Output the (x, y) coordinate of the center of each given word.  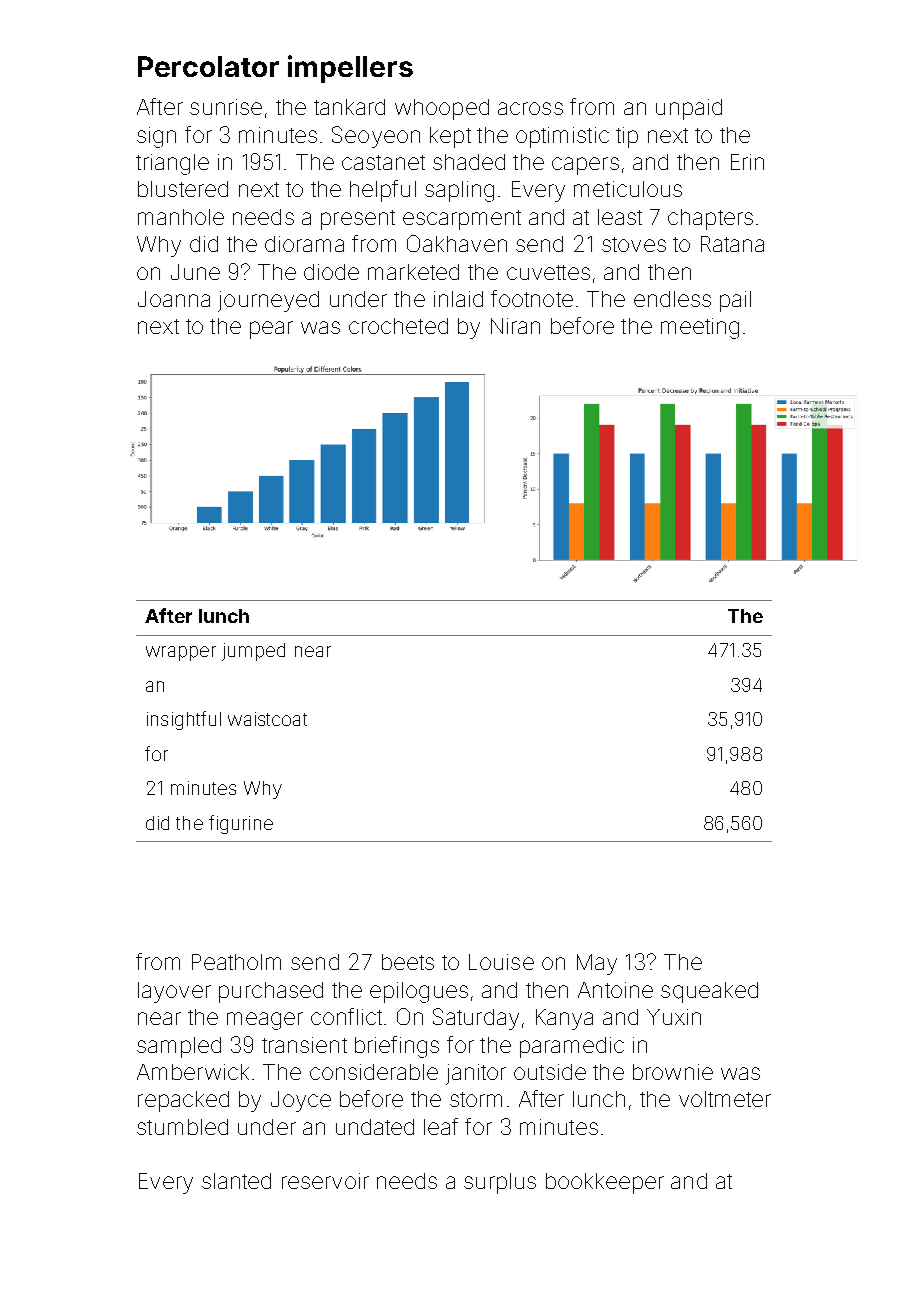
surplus (500, 1183)
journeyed (268, 301)
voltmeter (725, 1099)
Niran (515, 326)
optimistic (562, 137)
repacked (183, 1101)
